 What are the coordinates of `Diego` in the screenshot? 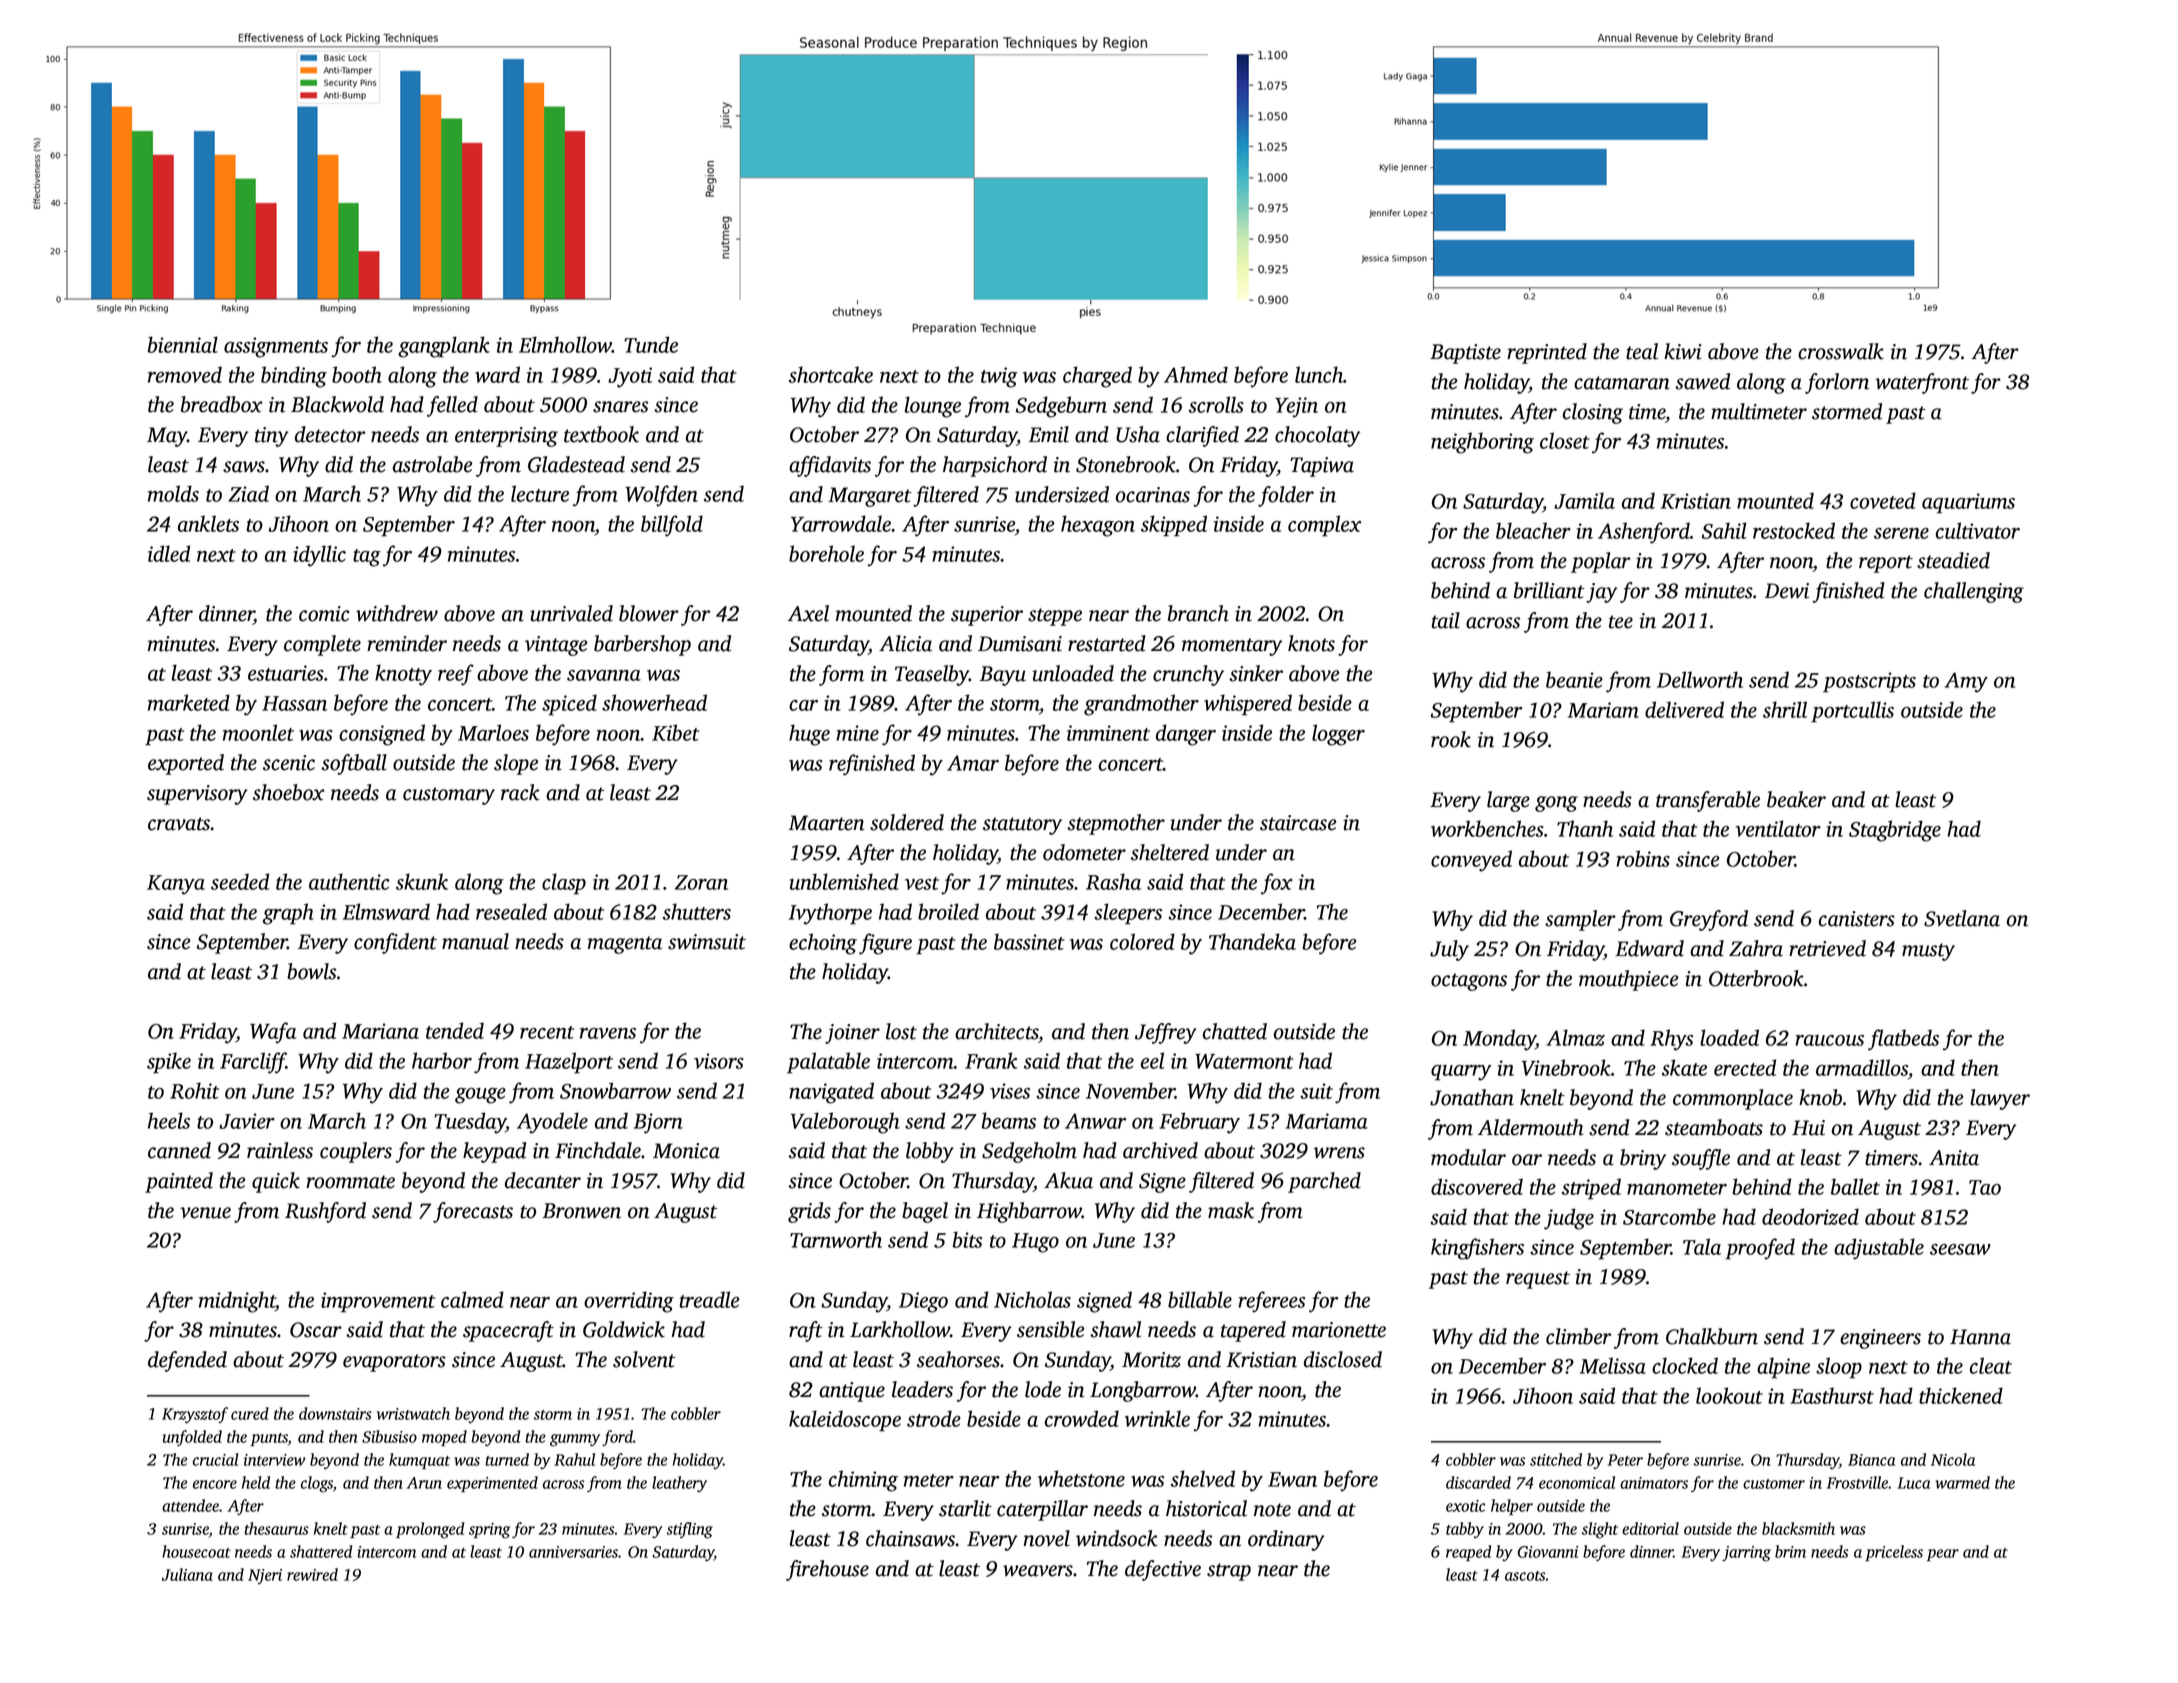 It's located at (923, 1302).
